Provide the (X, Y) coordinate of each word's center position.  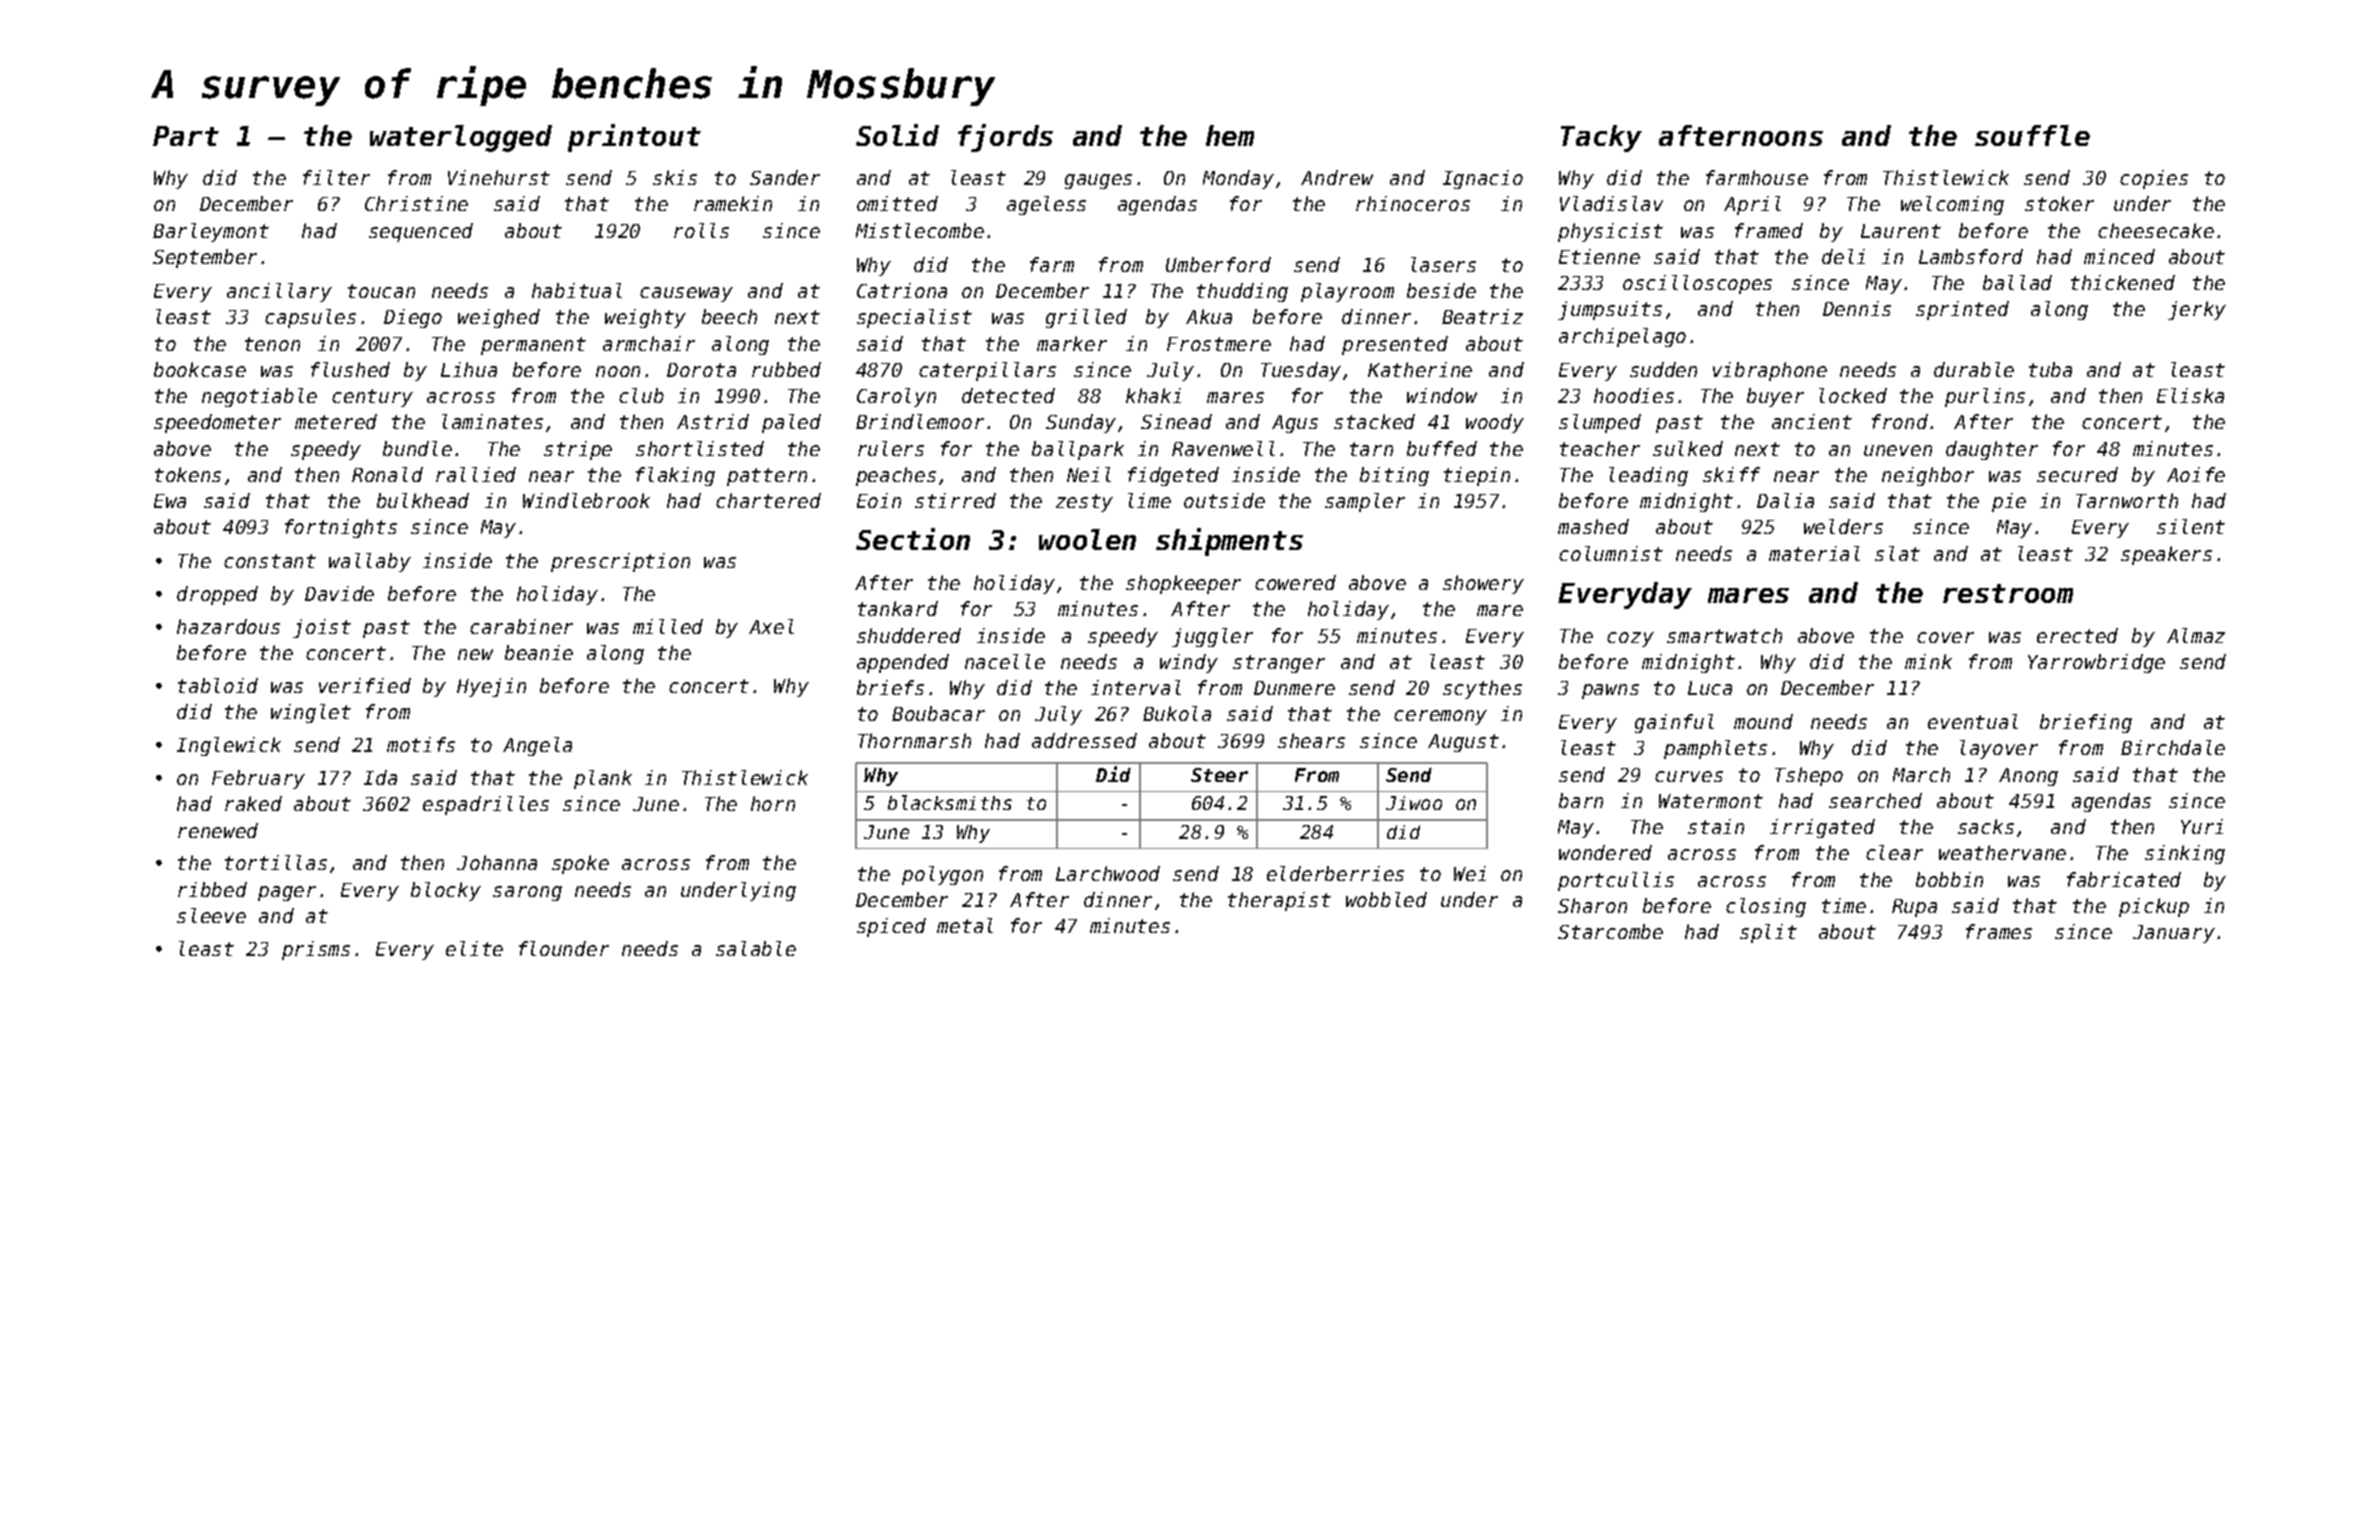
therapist (1279, 901)
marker (1072, 343)
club (641, 395)
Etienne (1599, 256)
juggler (1212, 637)
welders (1843, 526)
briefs (890, 687)
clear (1894, 852)
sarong (527, 893)
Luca (1710, 688)
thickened (2123, 282)
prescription (620, 562)
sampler (1365, 502)
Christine (416, 203)
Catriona (902, 290)
